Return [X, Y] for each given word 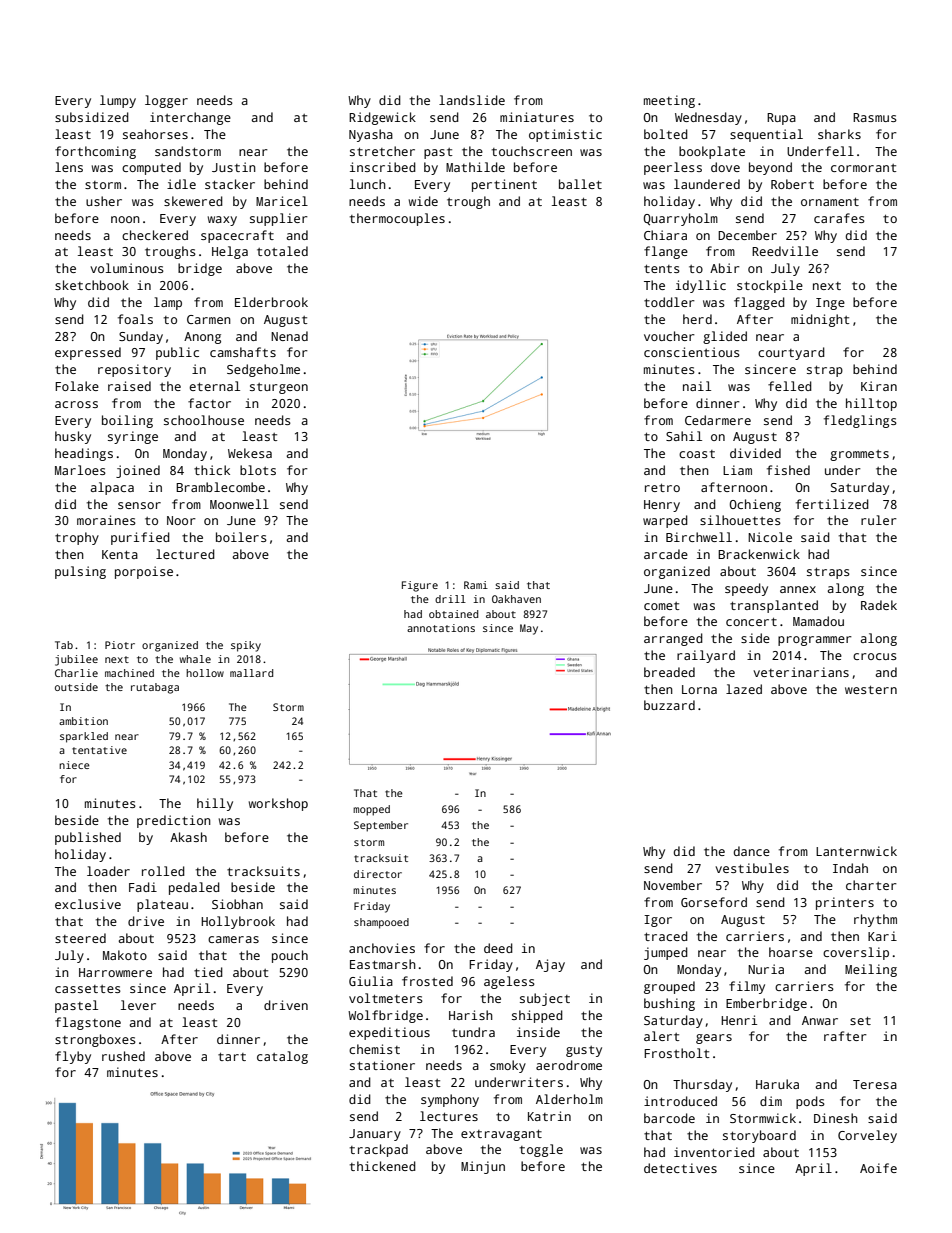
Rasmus [875, 117]
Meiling [871, 970]
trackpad [379, 1150]
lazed [744, 689]
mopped [371, 810]
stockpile [770, 286]
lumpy [118, 101]
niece [74, 765]
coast [697, 454]
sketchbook [92, 285]
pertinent [504, 185]
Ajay [550, 965]
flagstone [88, 1023]
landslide [472, 100]
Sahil [684, 436]
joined [138, 471]
